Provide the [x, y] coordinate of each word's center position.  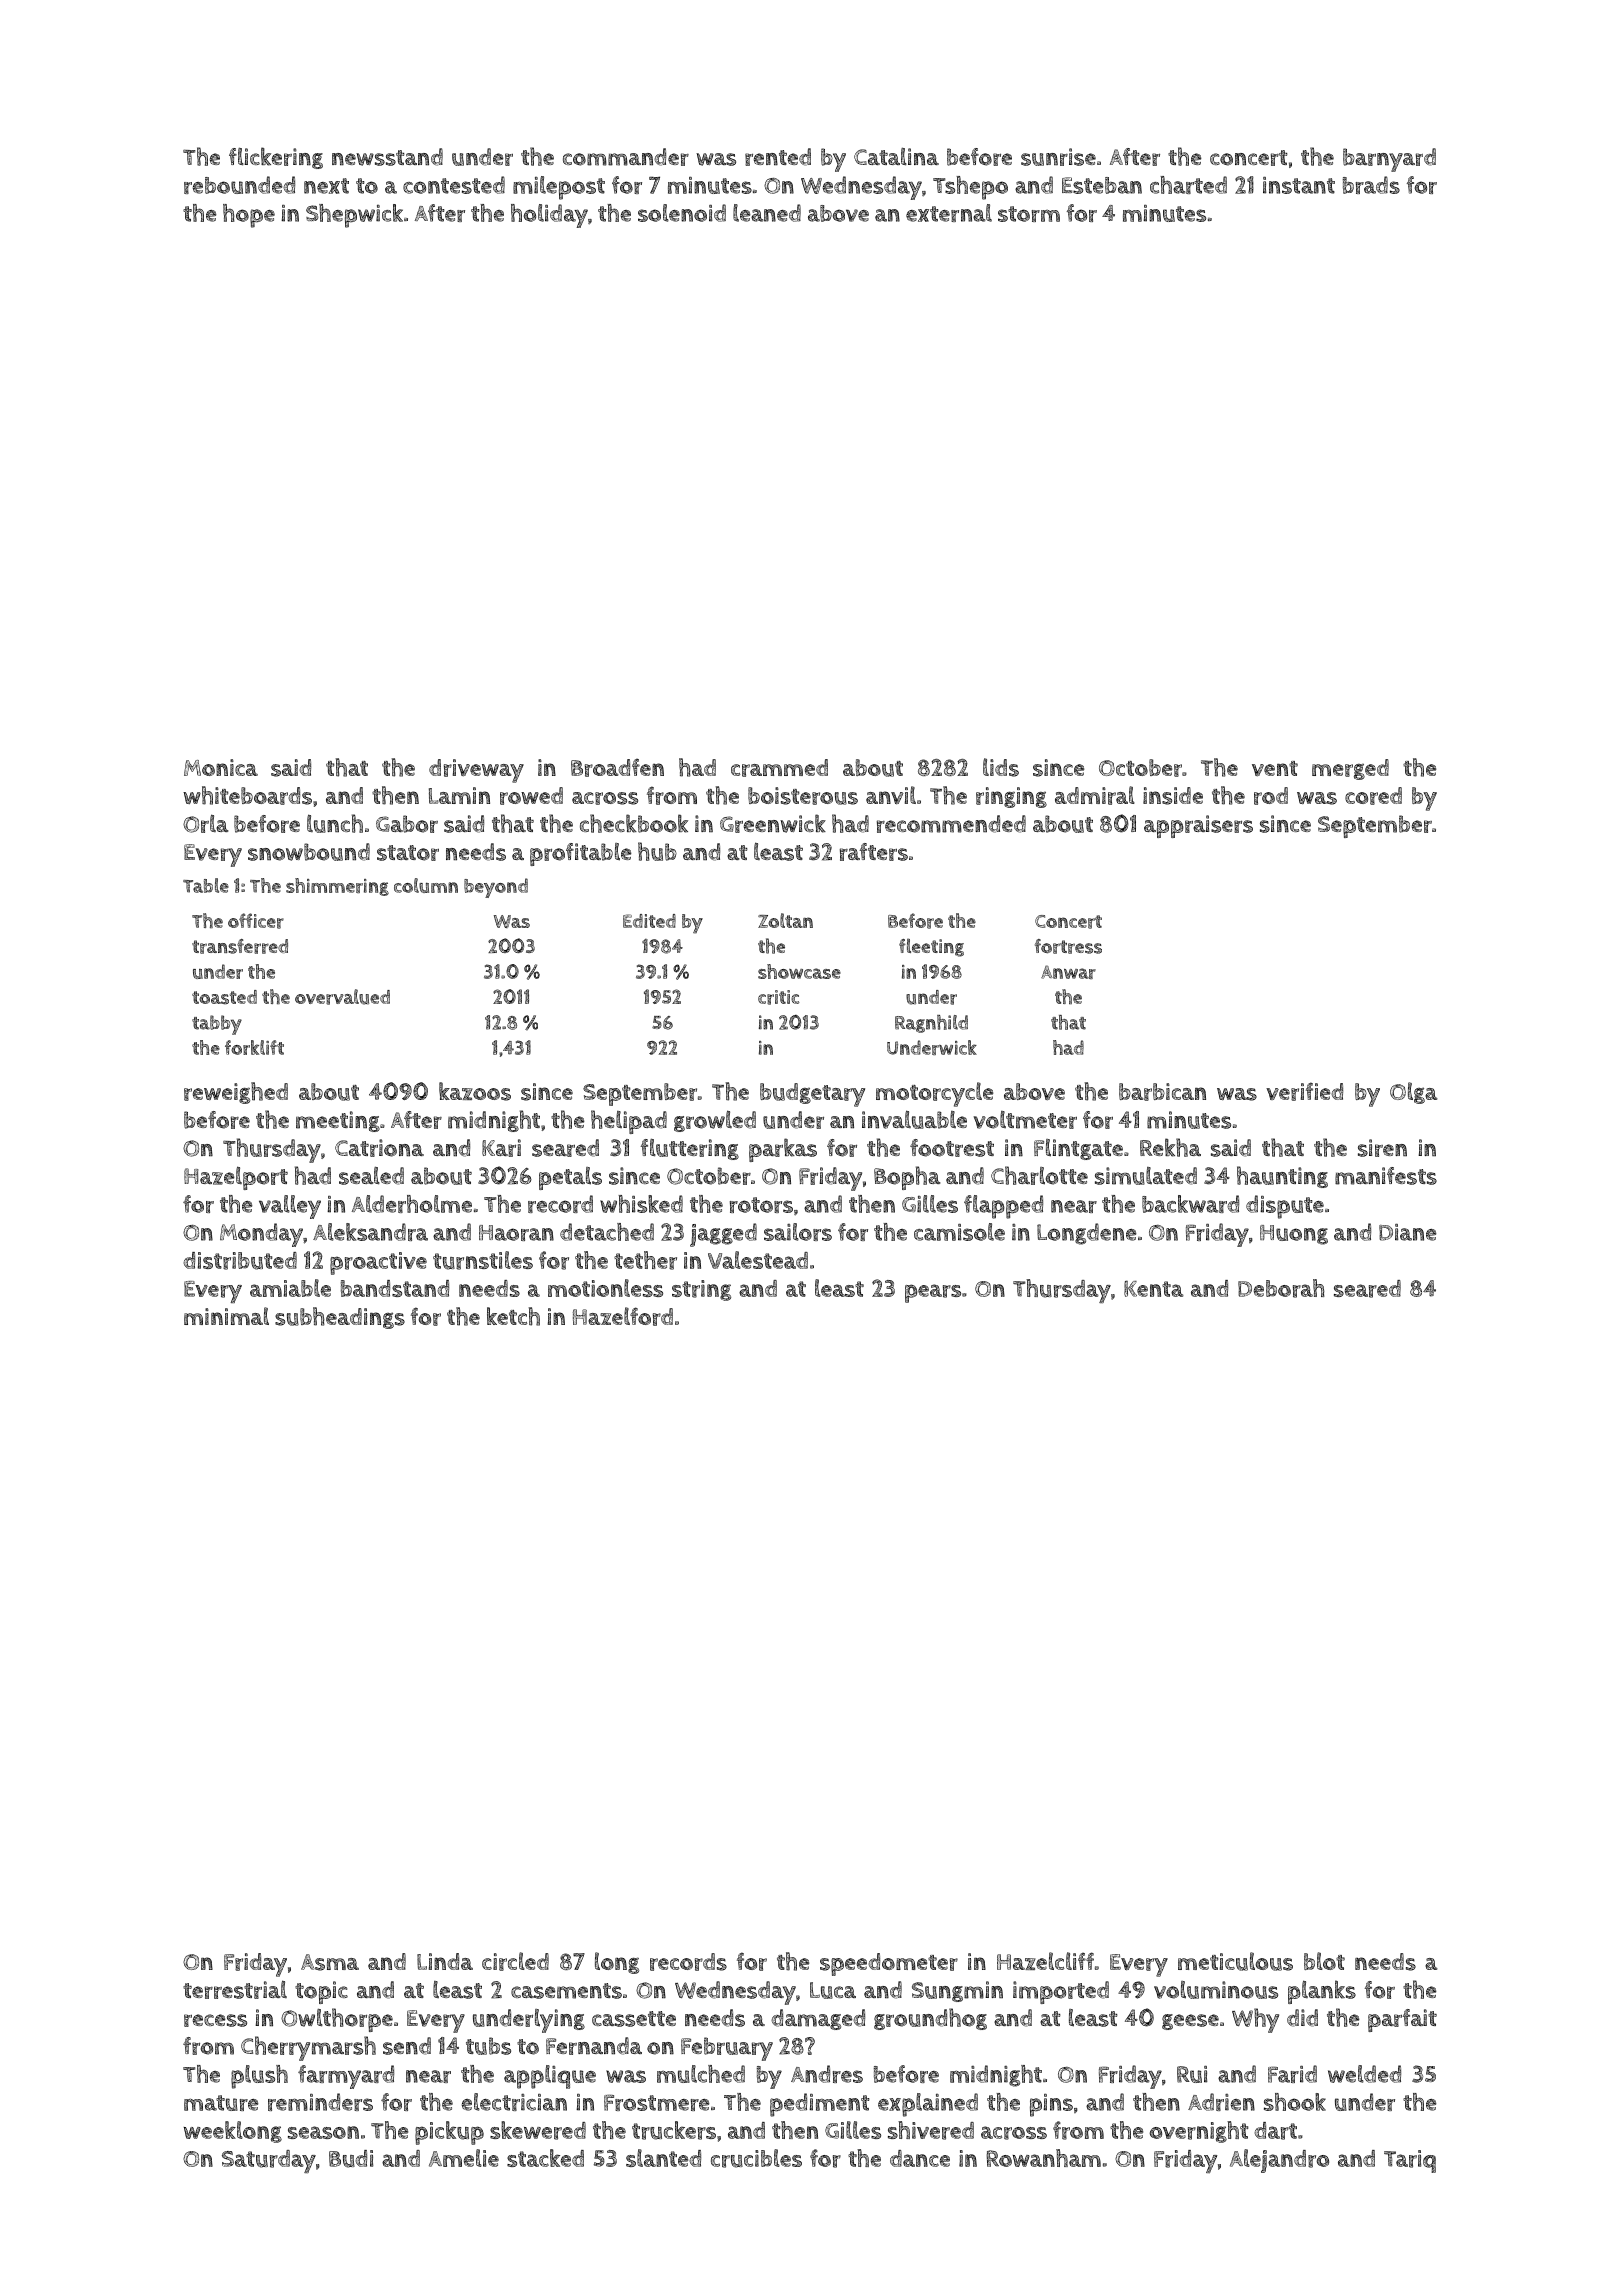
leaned [767, 213]
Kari [501, 1148]
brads [1371, 185]
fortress [1068, 946]
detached [607, 1232]
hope [249, 216]
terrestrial [235, 1989]
